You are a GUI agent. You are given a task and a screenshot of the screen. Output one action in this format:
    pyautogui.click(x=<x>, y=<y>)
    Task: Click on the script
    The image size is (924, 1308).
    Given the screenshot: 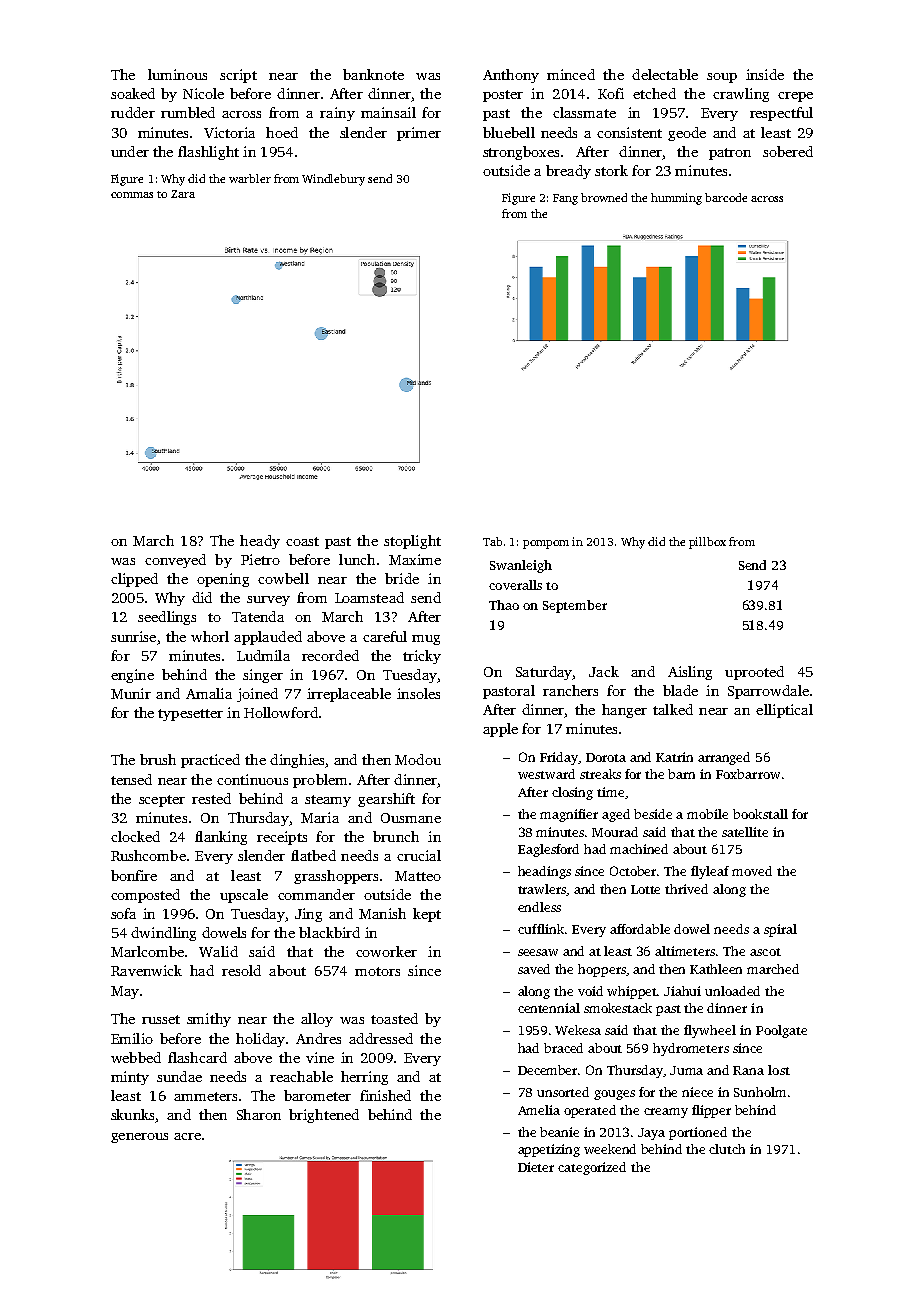 What is the action you would take?
    pyautogui.click(x=238, y=76)
